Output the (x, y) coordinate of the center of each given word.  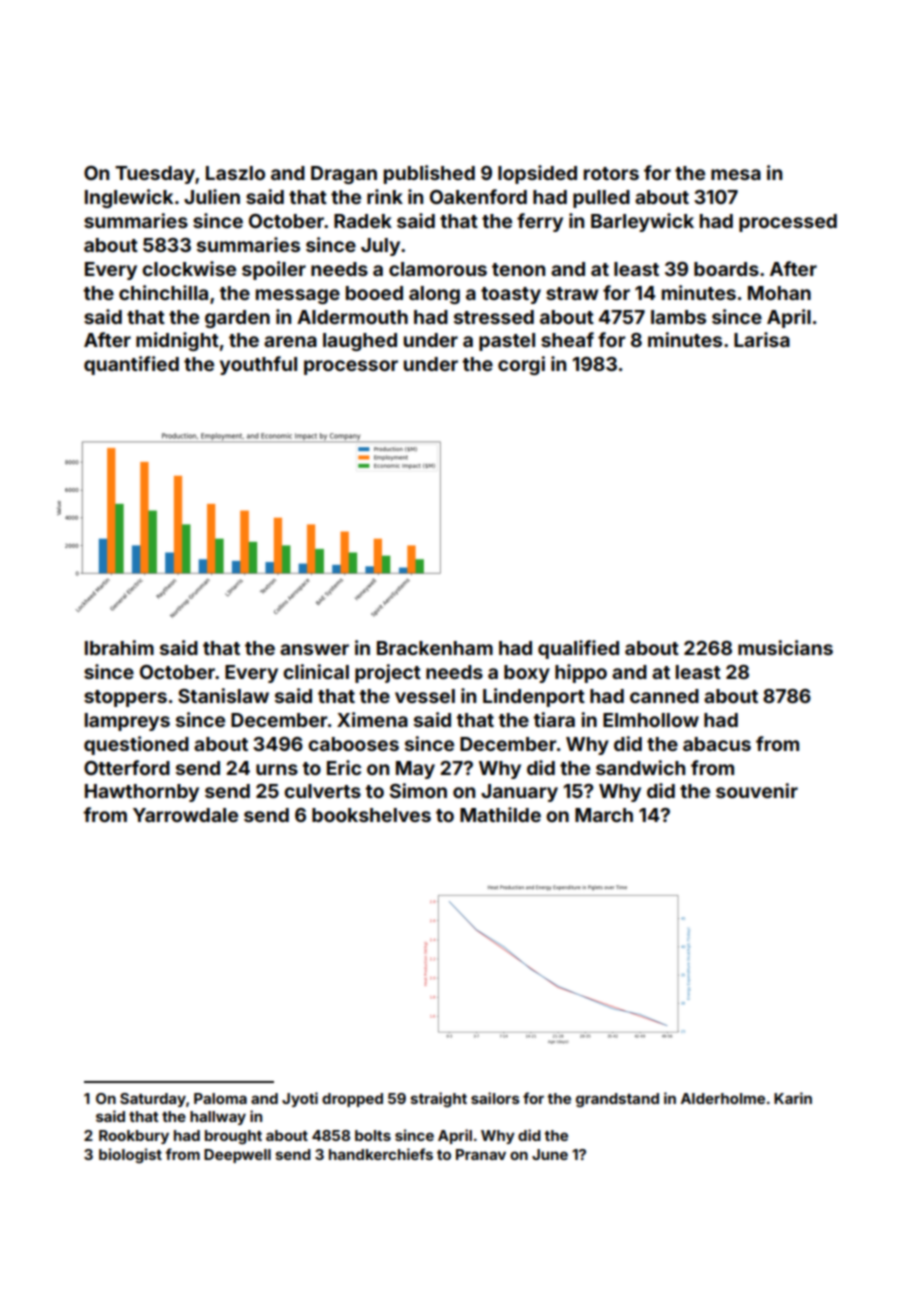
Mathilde (500, 814)
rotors (611, 173)
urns (277, 769)
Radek (363, 221)
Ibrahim (119, 647)
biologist (130, 1155)
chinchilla (163, 292)
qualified (578, 649)
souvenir (757, 790)
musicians (785, 647)
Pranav (481, 1154)
